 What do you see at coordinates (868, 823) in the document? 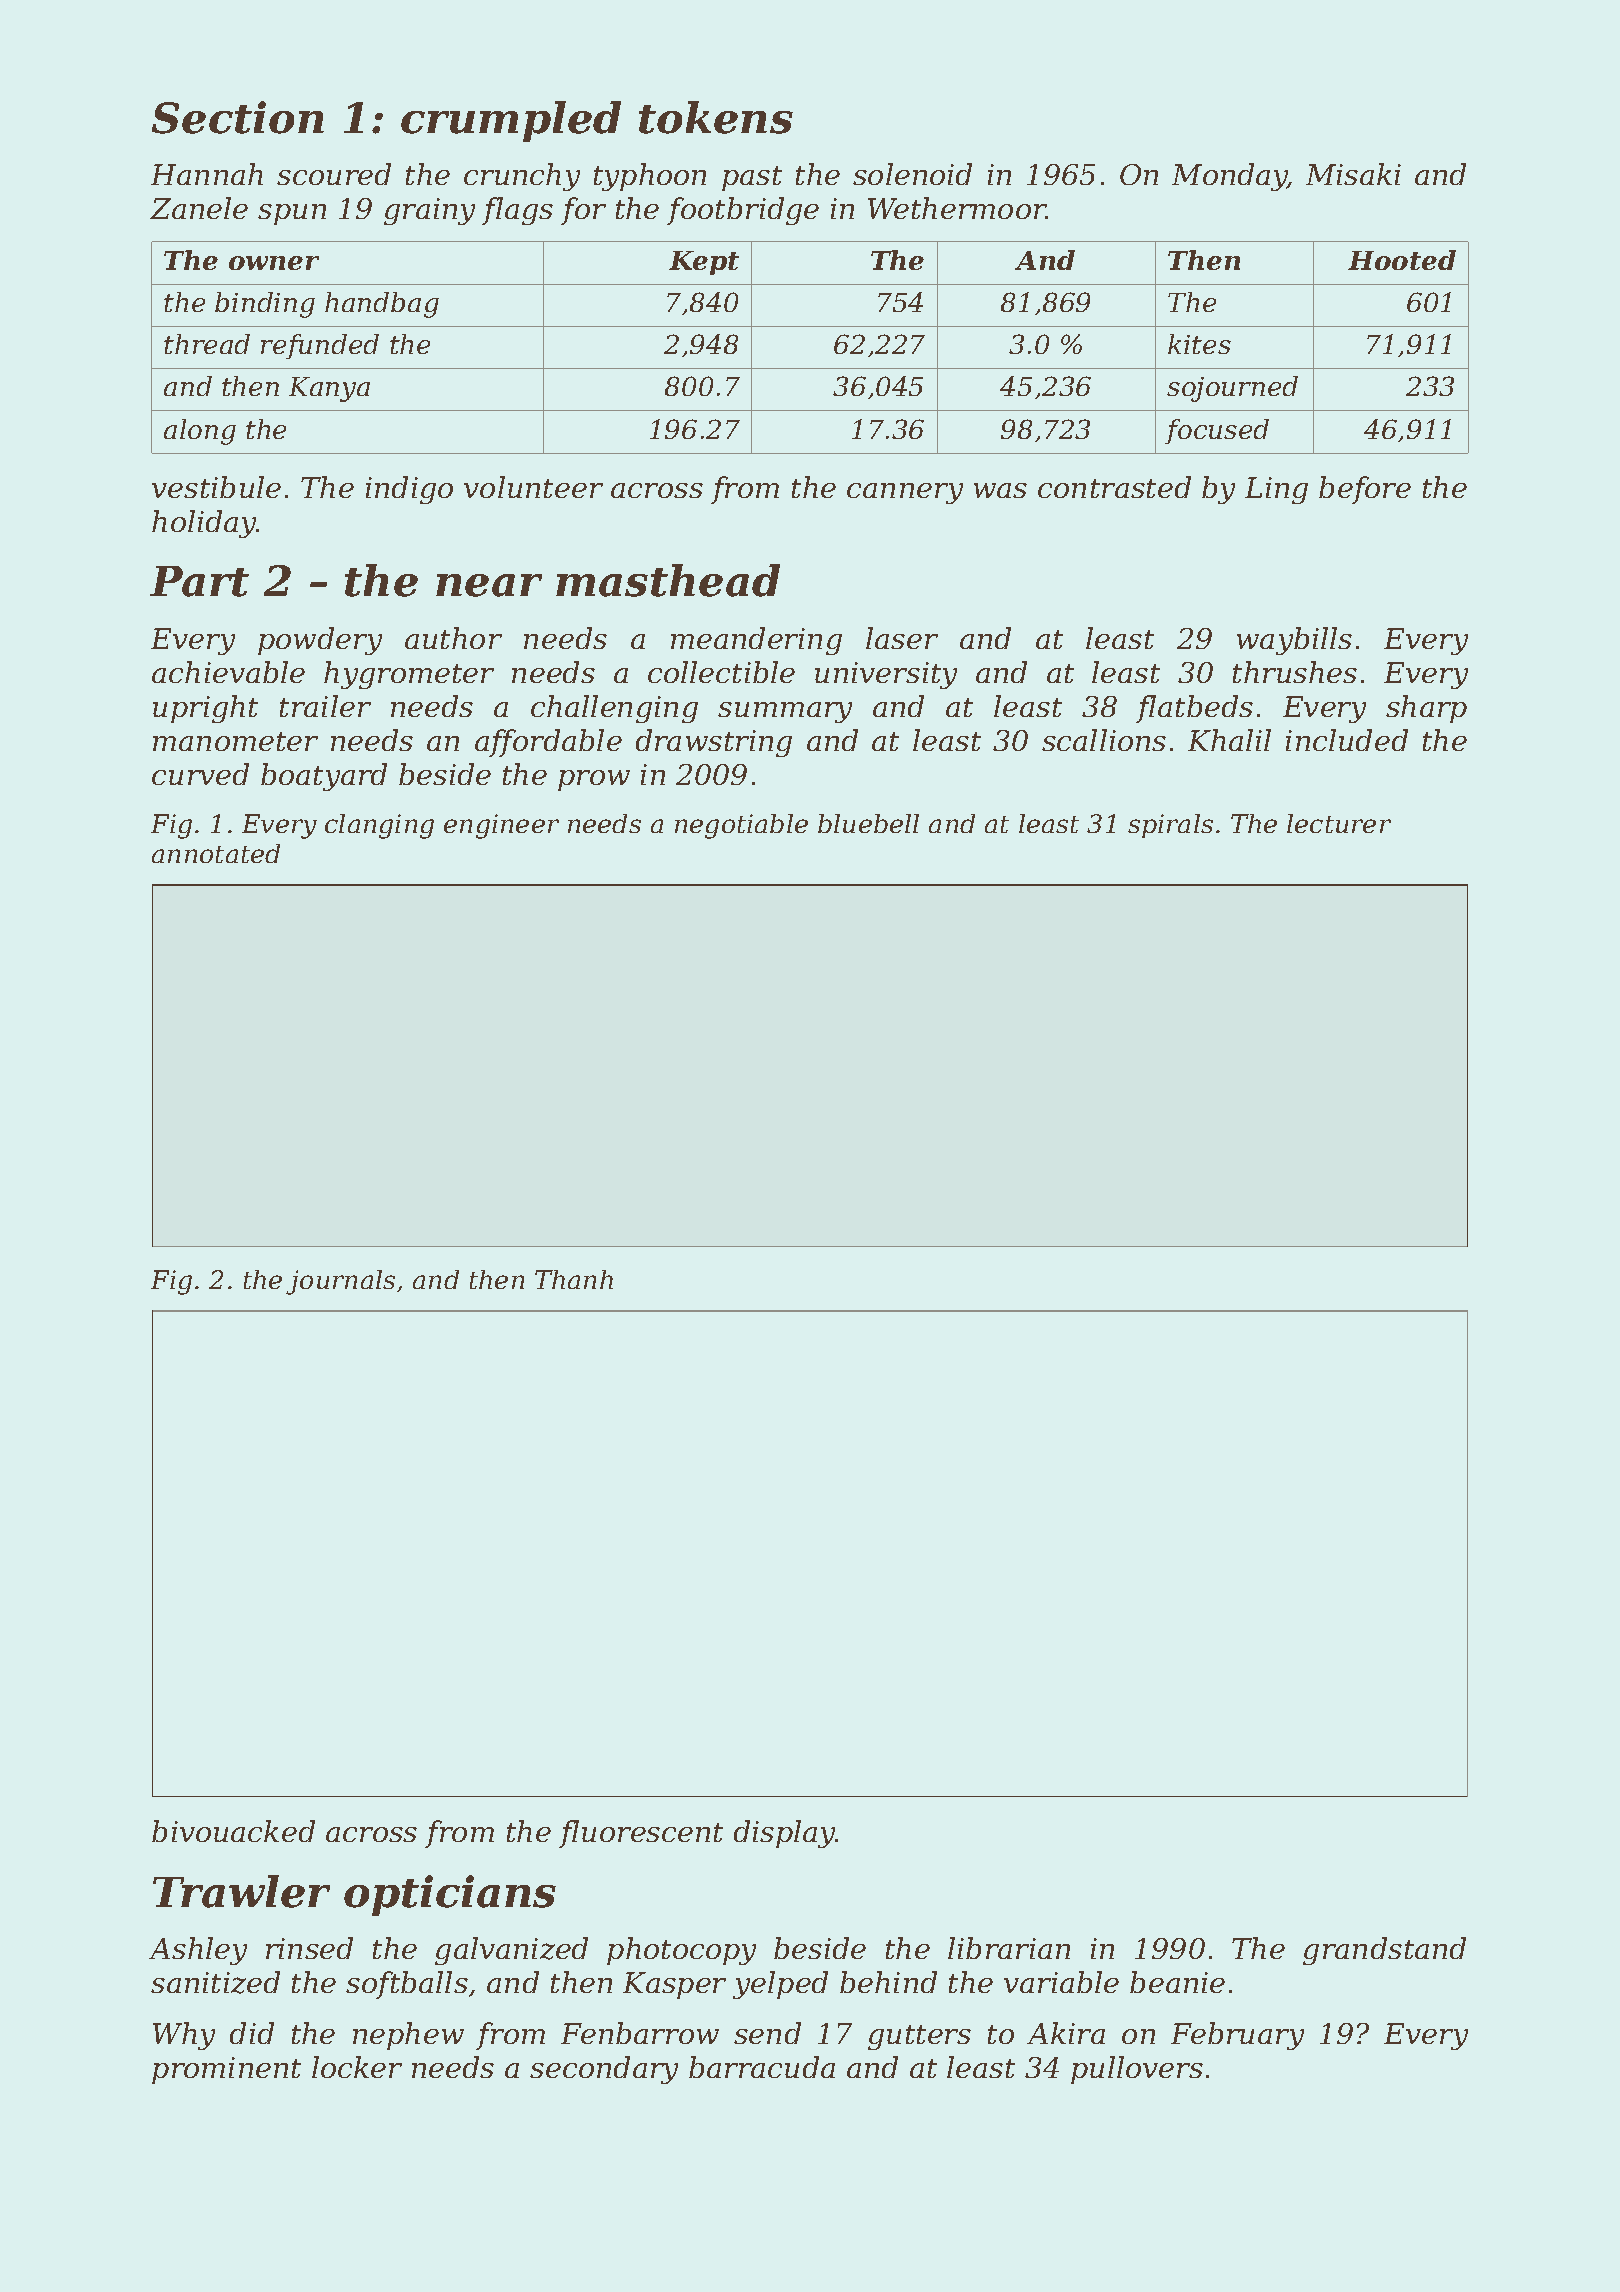
I see `bluebell` at bounding box center [868, 823].
